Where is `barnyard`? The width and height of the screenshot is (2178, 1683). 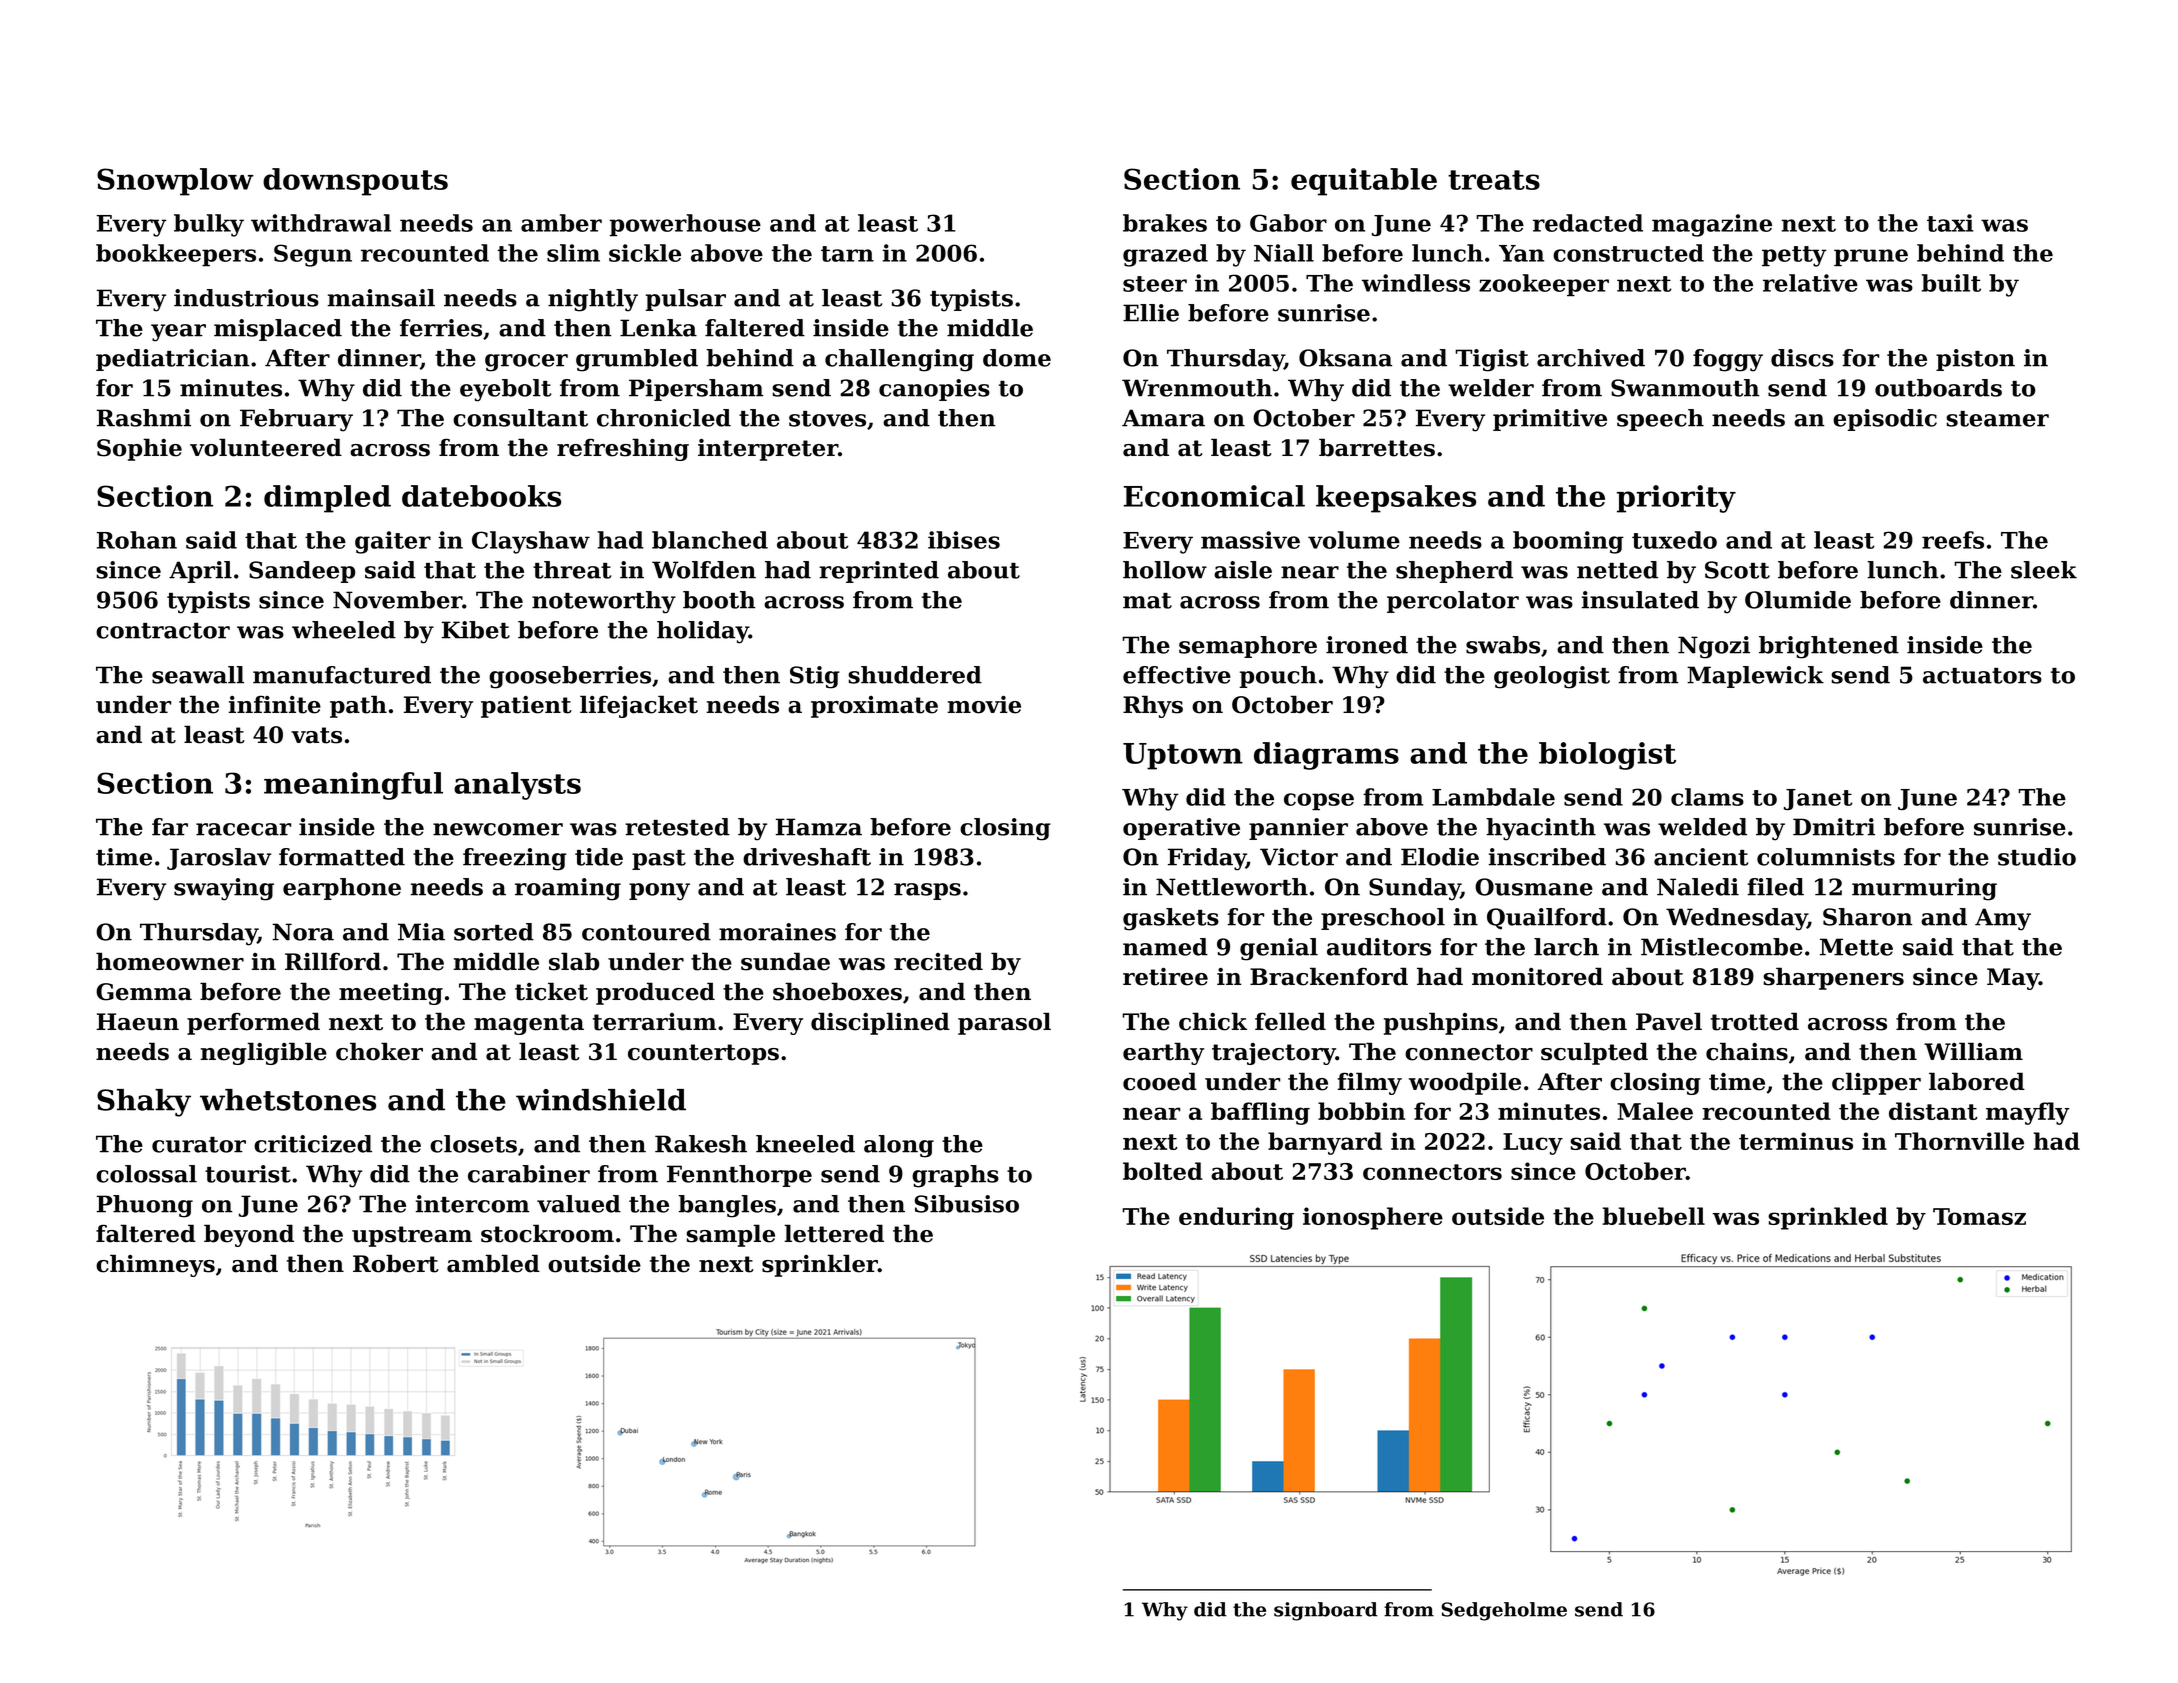 barnyard is located at coordinates (1325, 1143).
